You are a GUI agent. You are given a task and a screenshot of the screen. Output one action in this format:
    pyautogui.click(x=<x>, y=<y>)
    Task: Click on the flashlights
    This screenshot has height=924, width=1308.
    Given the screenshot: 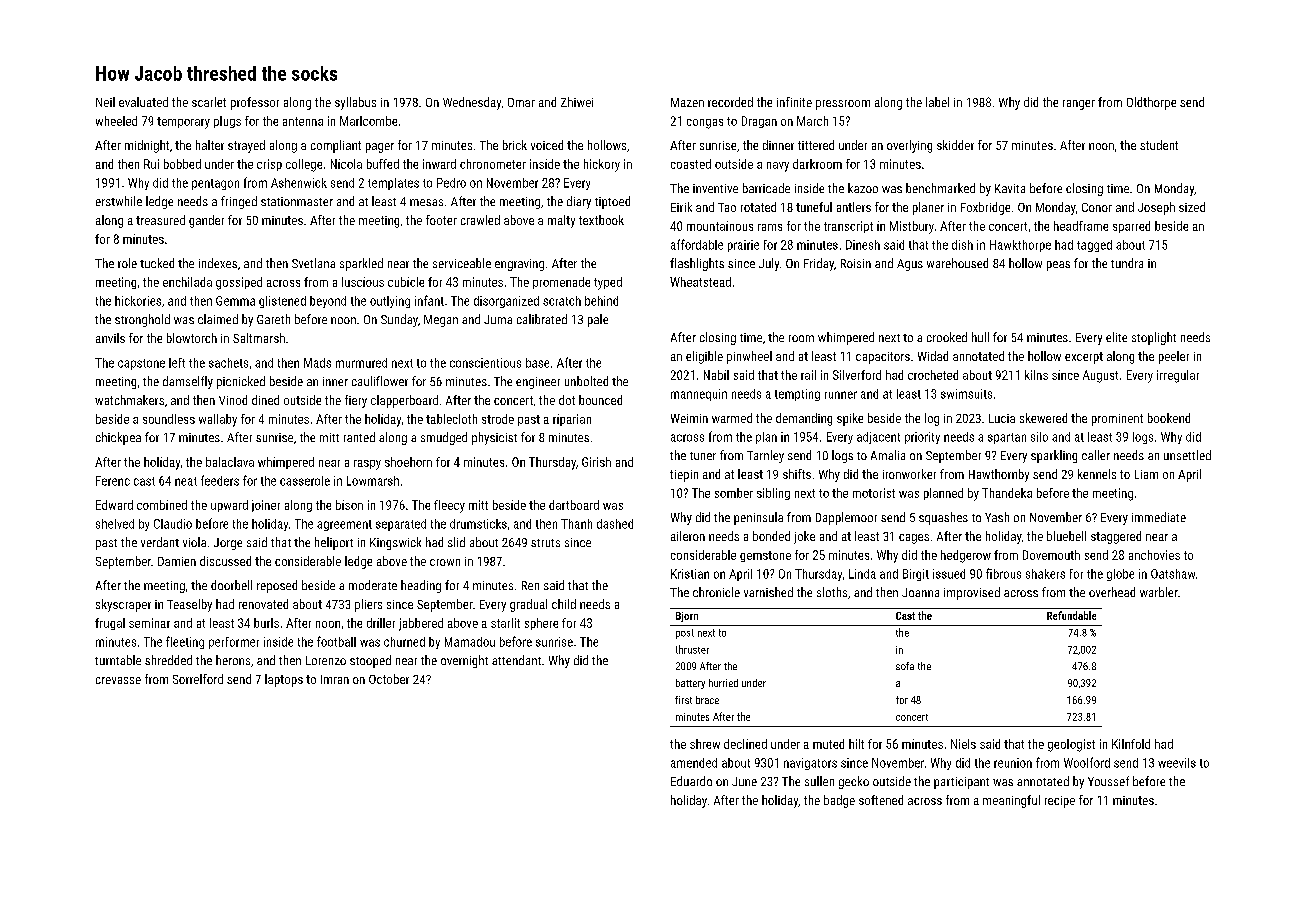 What is the action you would take?
    pyautogui.click(x=697, y=264)
